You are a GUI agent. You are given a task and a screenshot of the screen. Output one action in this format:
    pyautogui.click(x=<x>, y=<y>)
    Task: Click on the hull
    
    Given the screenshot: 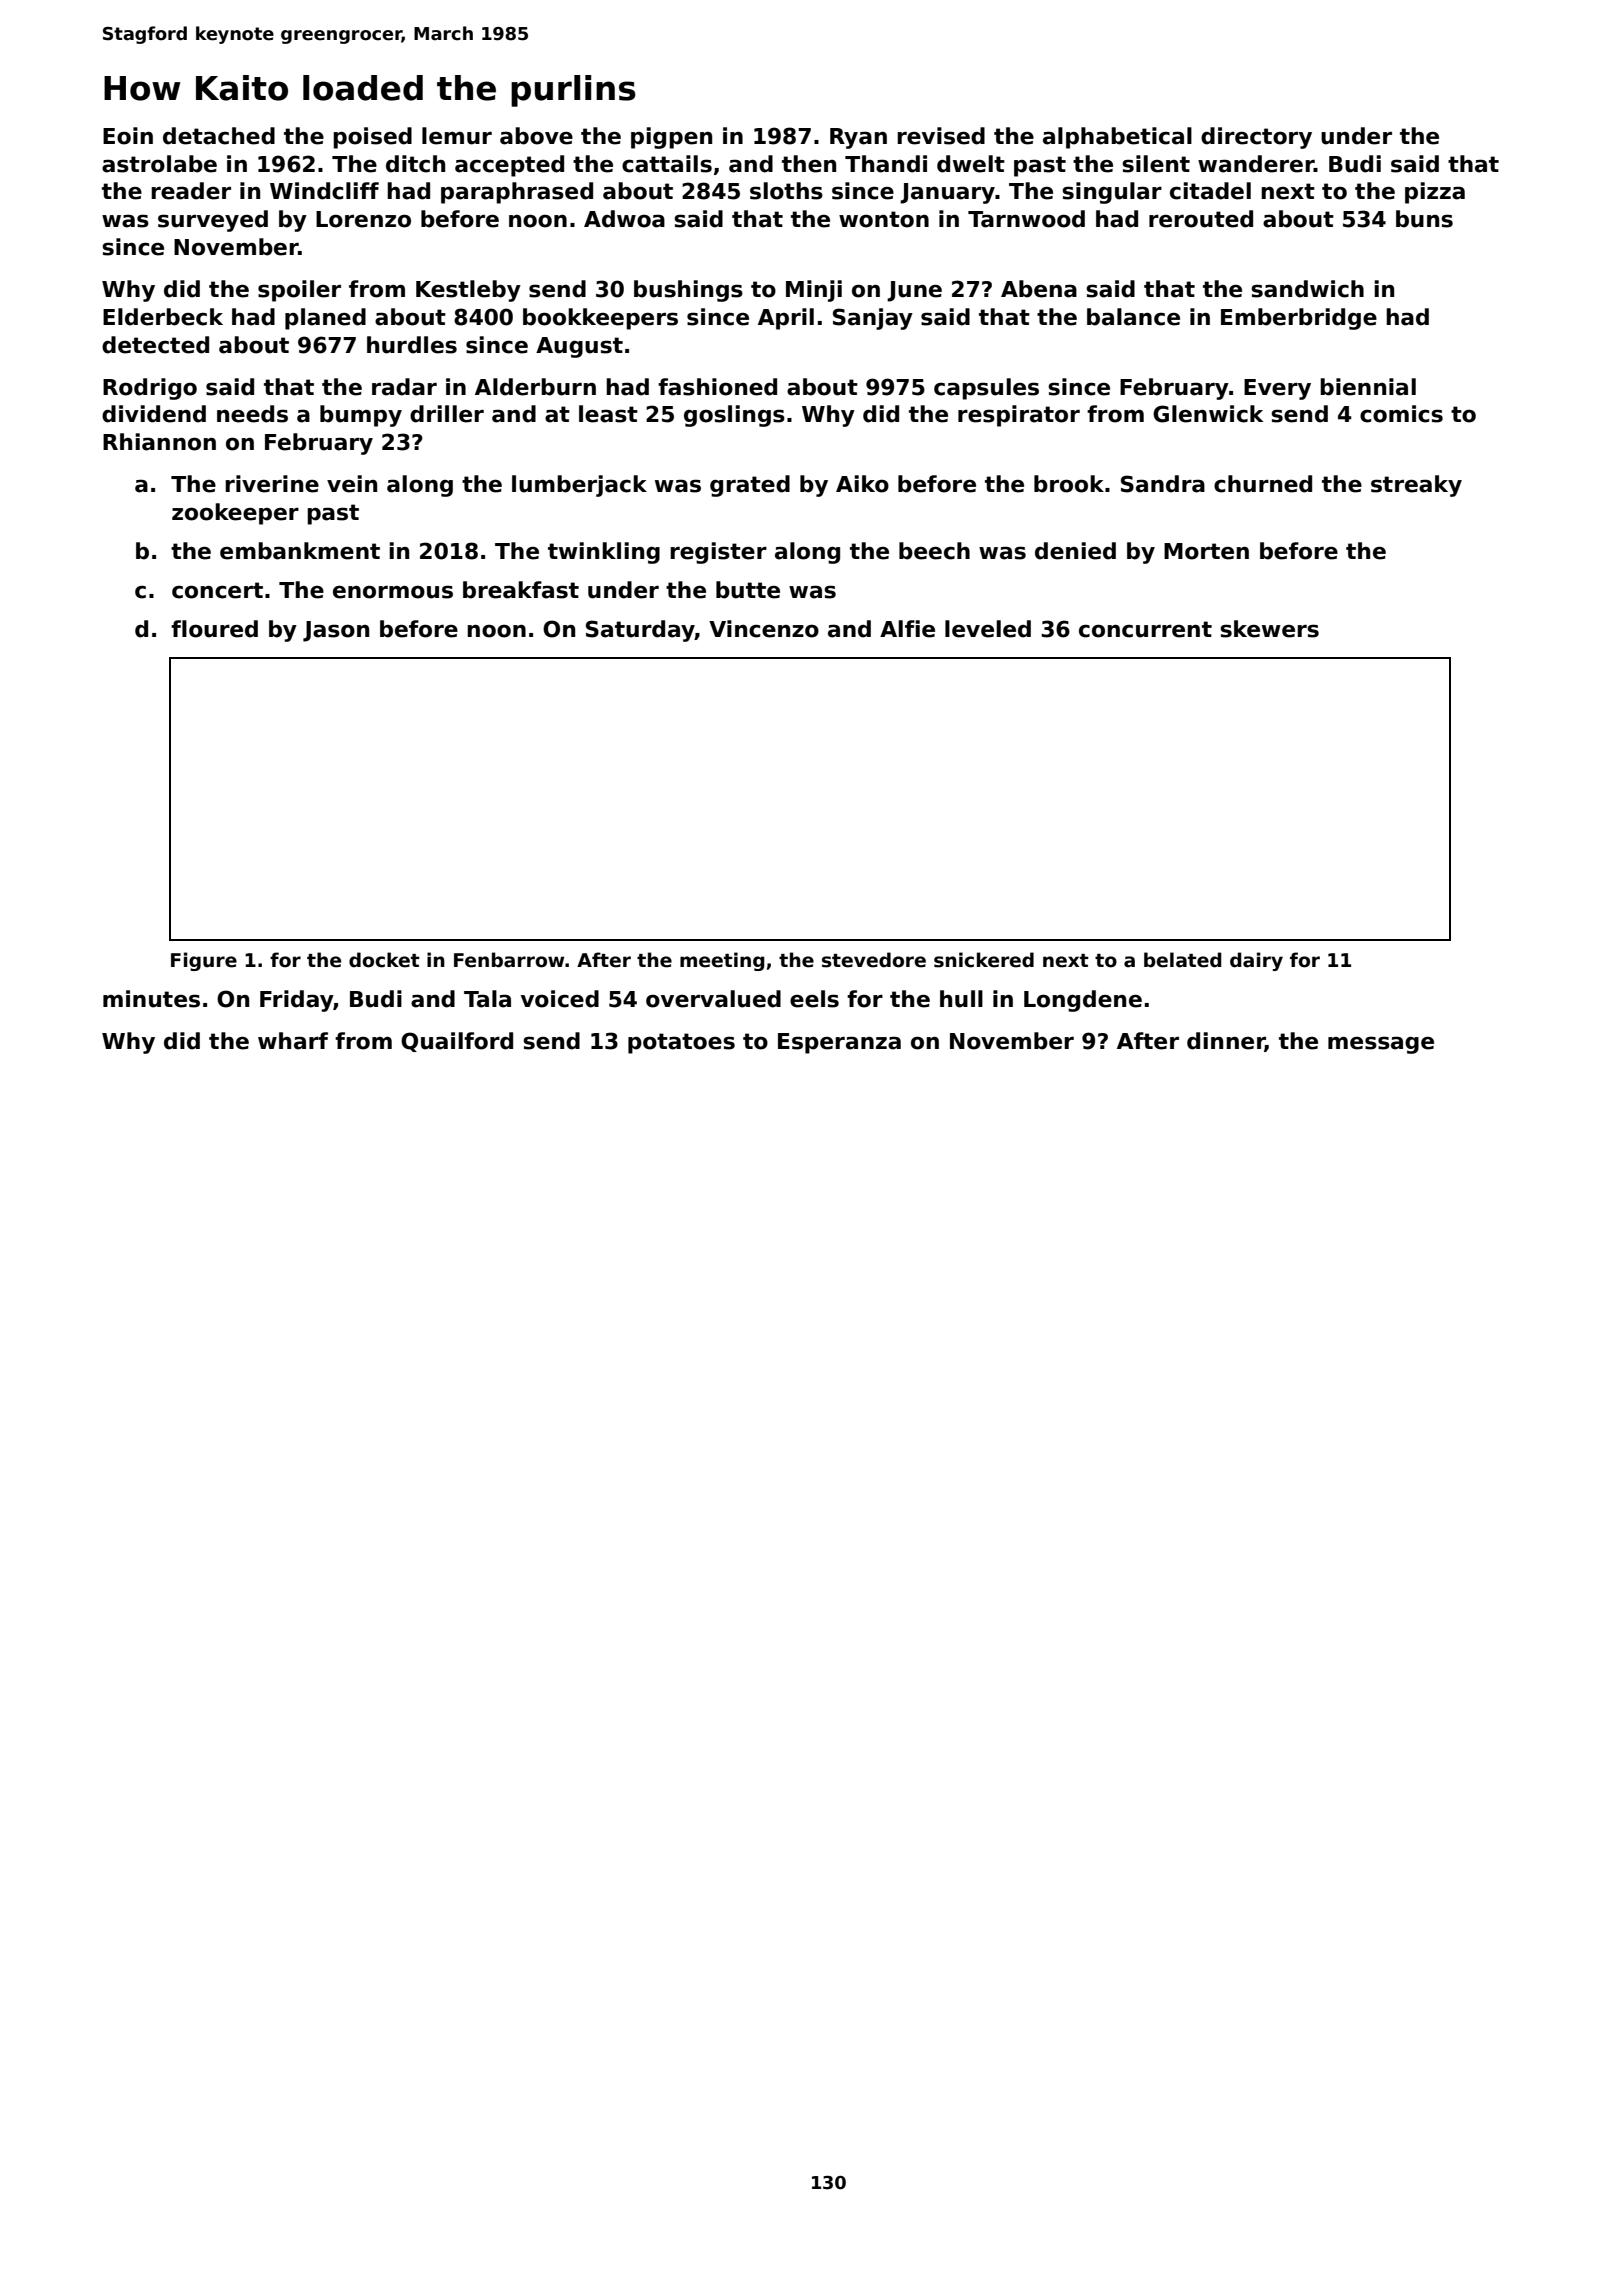 What is the action you would take?
    pyautogui.click(x=961, y=999)
